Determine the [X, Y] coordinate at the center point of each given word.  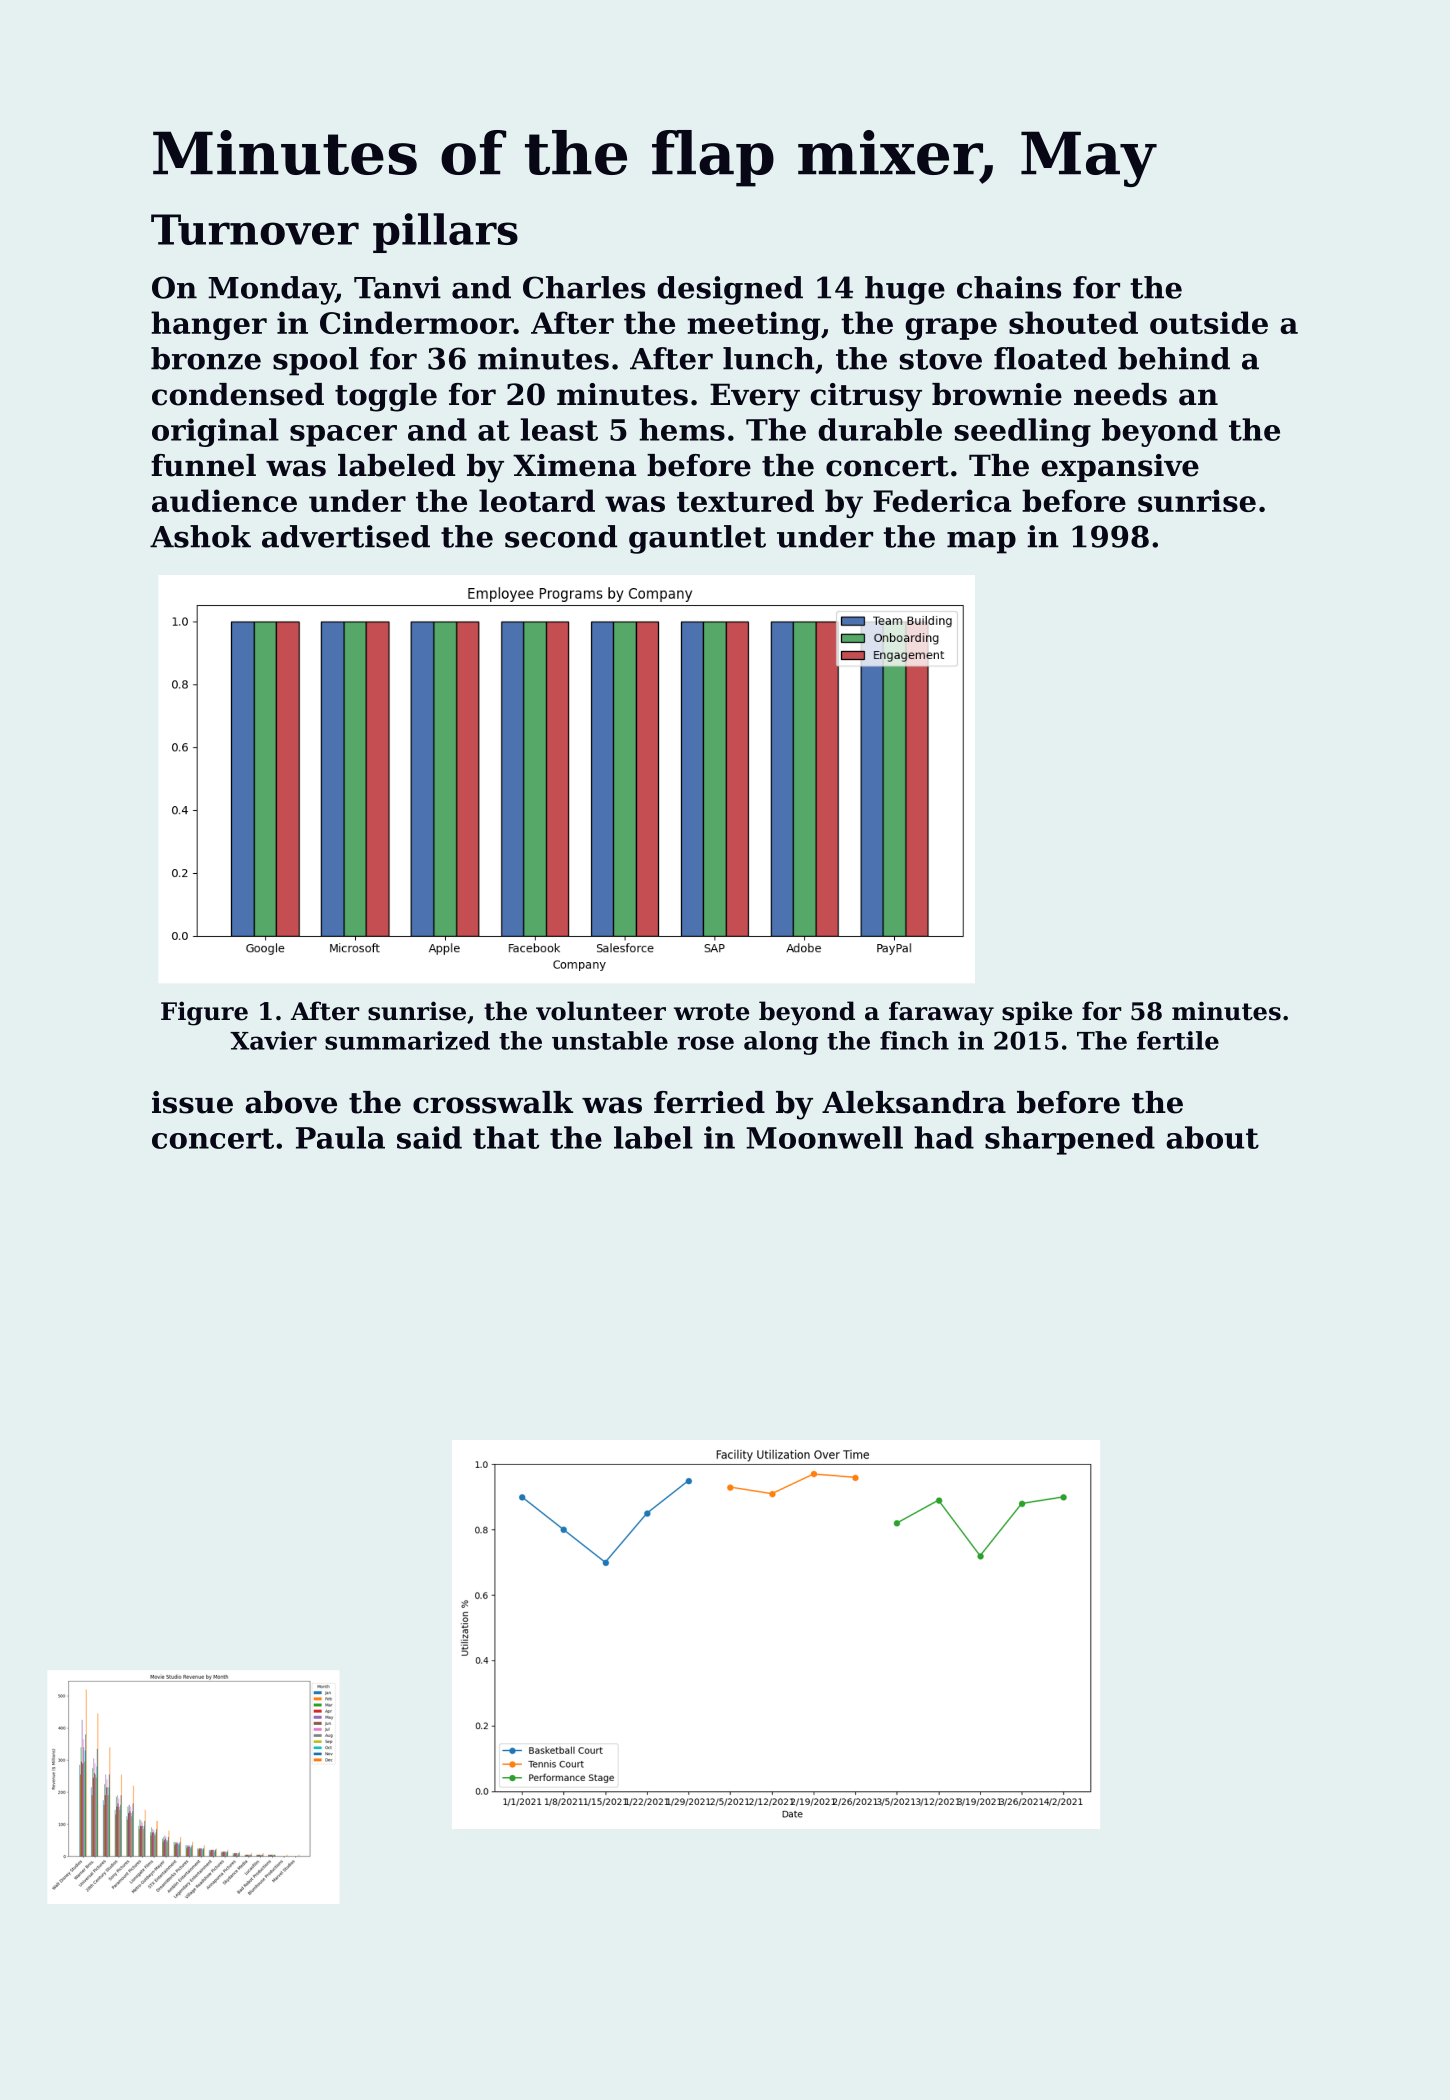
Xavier [273, 1040]
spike [1037, 1013]
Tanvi [397, 287]
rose [705, 1043]
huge [905, 290]
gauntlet [697, 539]
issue [192, 1102]
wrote [711, 1012]
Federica [942, 500]
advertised [346, 536]
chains [1009, 287]
